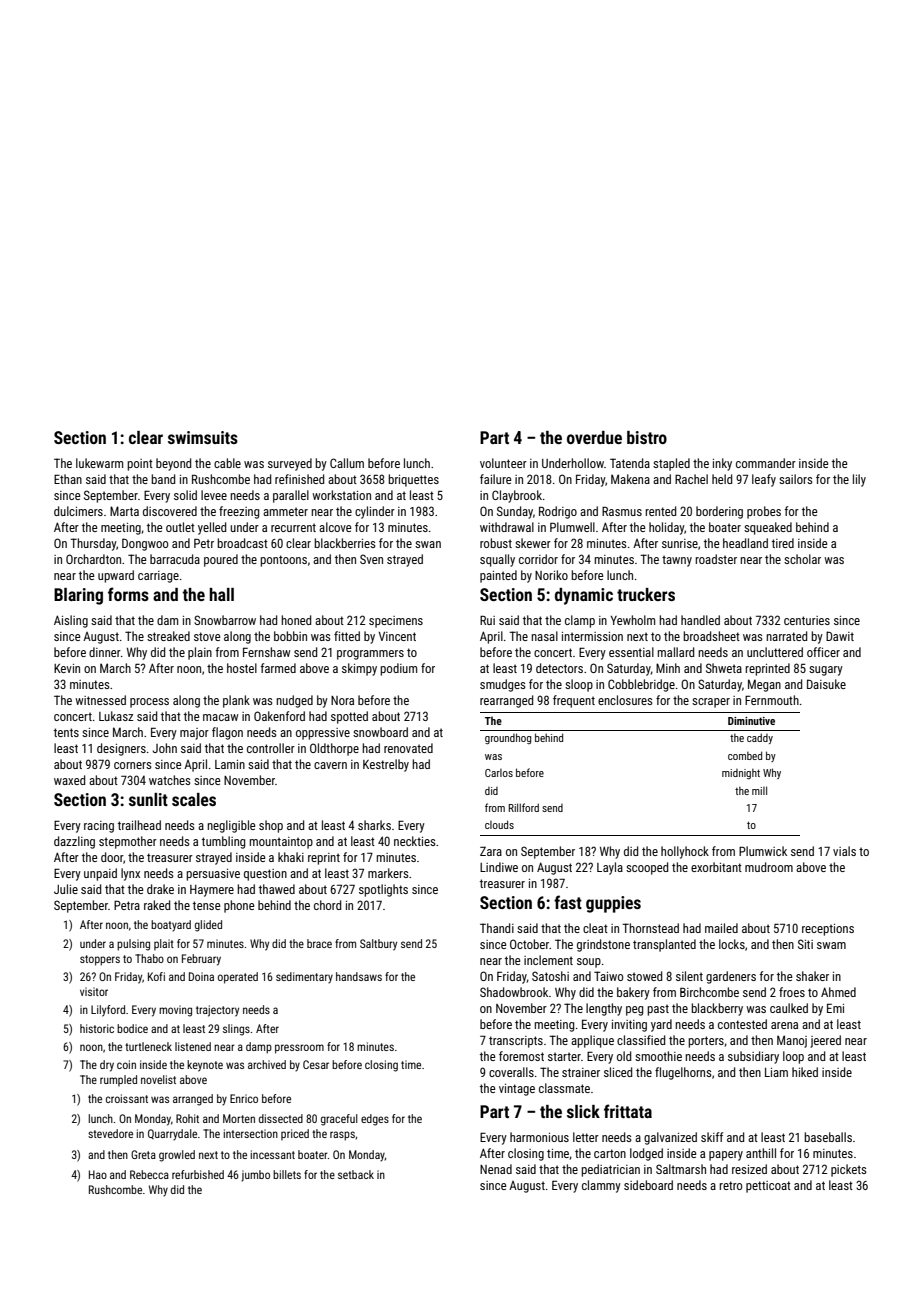 The height and width of the document is (1308, 924). Describe the element at coordinates (594, 437) in the document. I see `overdue` at that location.
